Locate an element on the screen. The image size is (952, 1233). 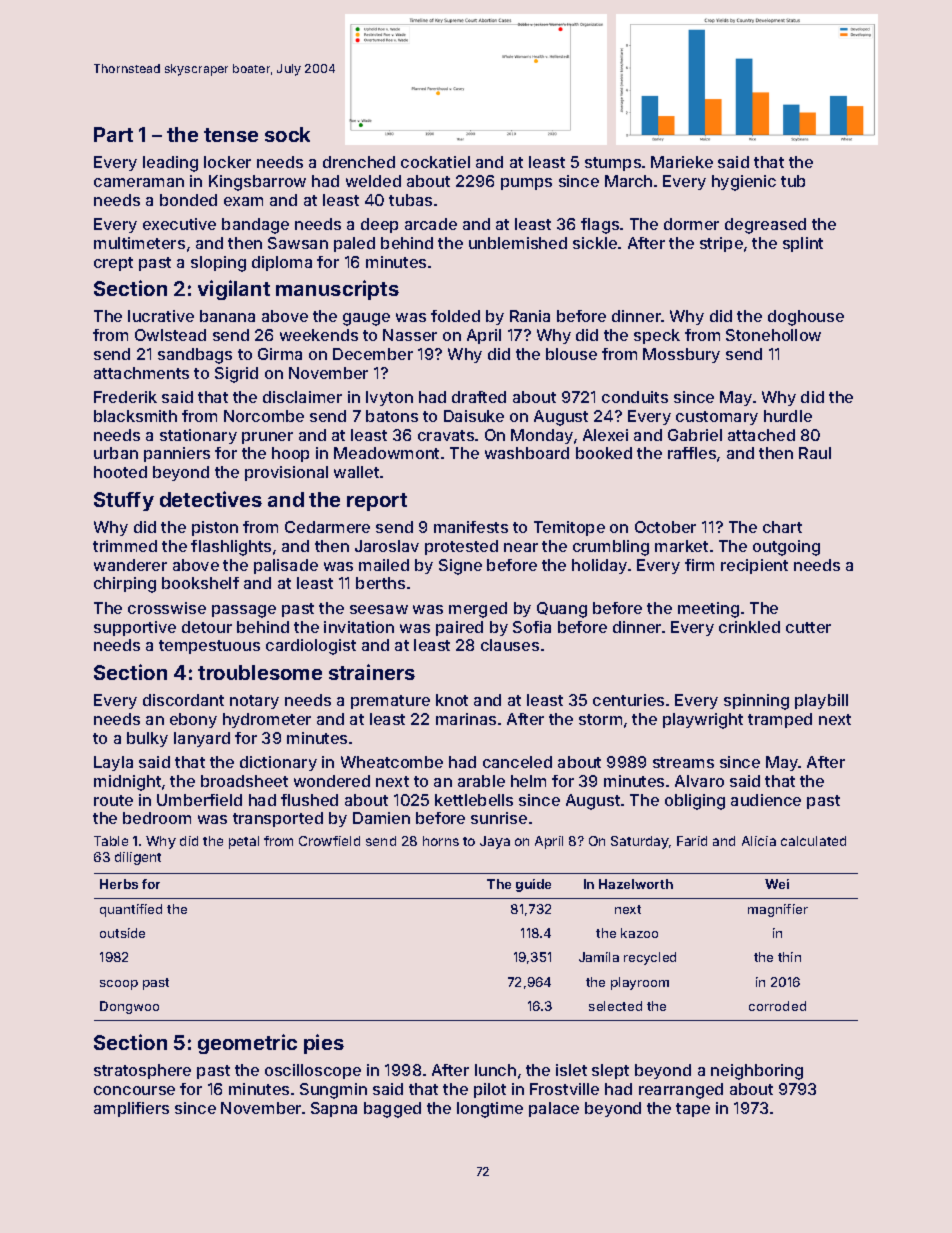
kettlebells is located at coordinates (474, 800).
